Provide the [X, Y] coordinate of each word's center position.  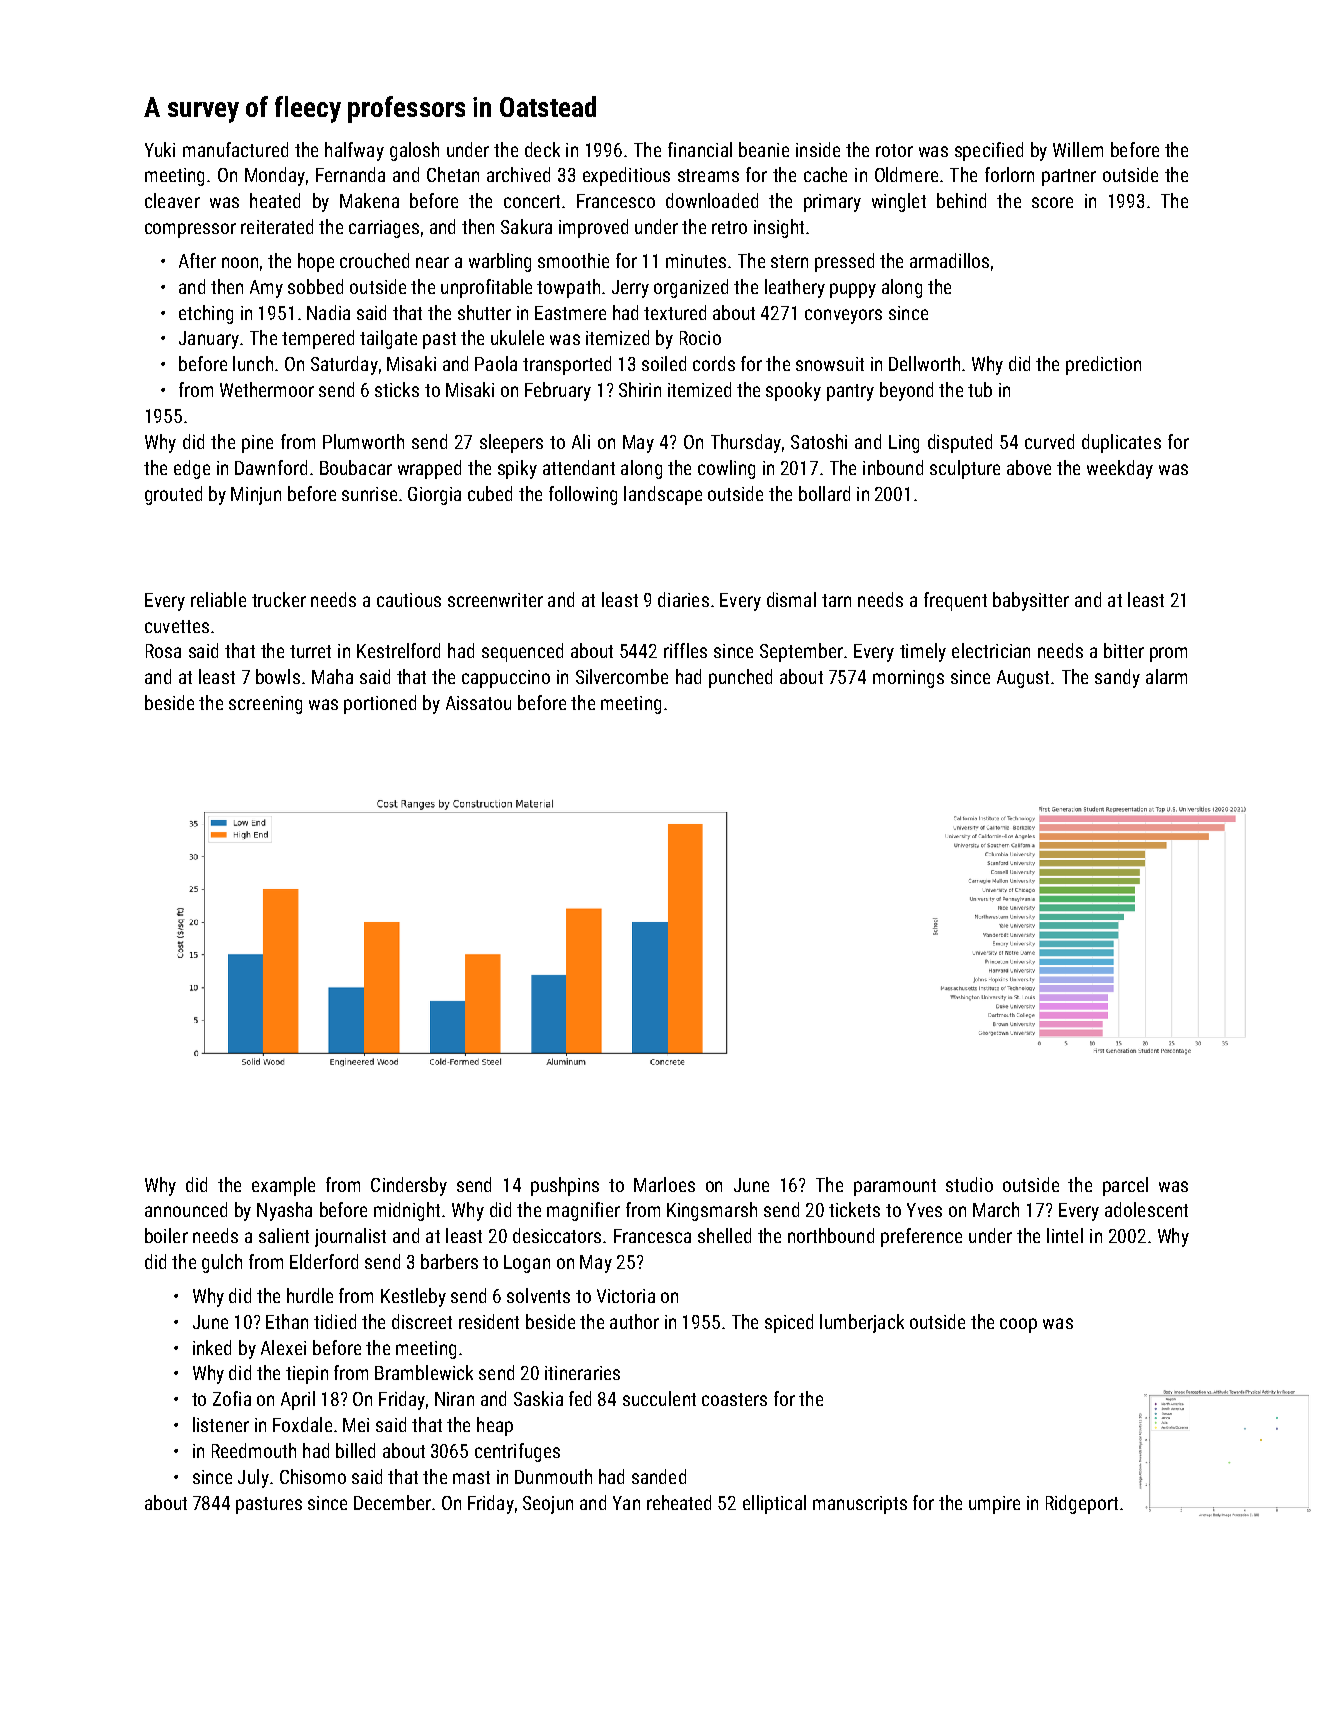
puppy [853, 290]
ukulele [517, 337]
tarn [836, 600]
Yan [626, 1503]
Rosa [163, 651]
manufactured [235, 149]
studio [969, 1184]
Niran [454, 1399]
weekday [1120, 469]
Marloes [664, 1184]
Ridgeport [1082, 1504]
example [283, 1186]
